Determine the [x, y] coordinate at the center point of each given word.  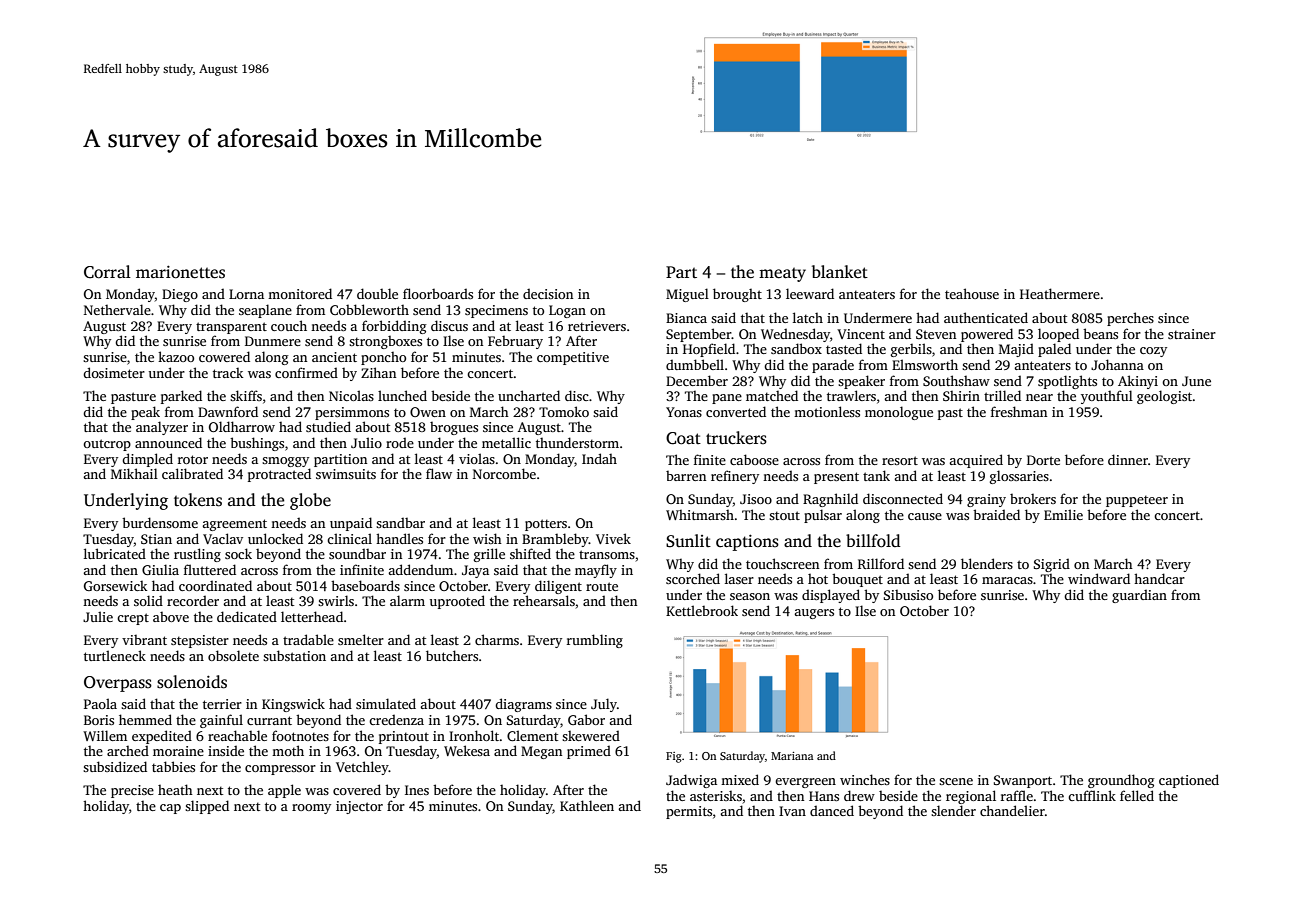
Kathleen [587, 805]
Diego [180, 295]
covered [357, 789]
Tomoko [564, 411]
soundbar [357, 553]
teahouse [972, 293]
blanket [840, 271]
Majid [1016, 350]
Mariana [792, 756]
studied [328, 426]
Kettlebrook [702, 610]
